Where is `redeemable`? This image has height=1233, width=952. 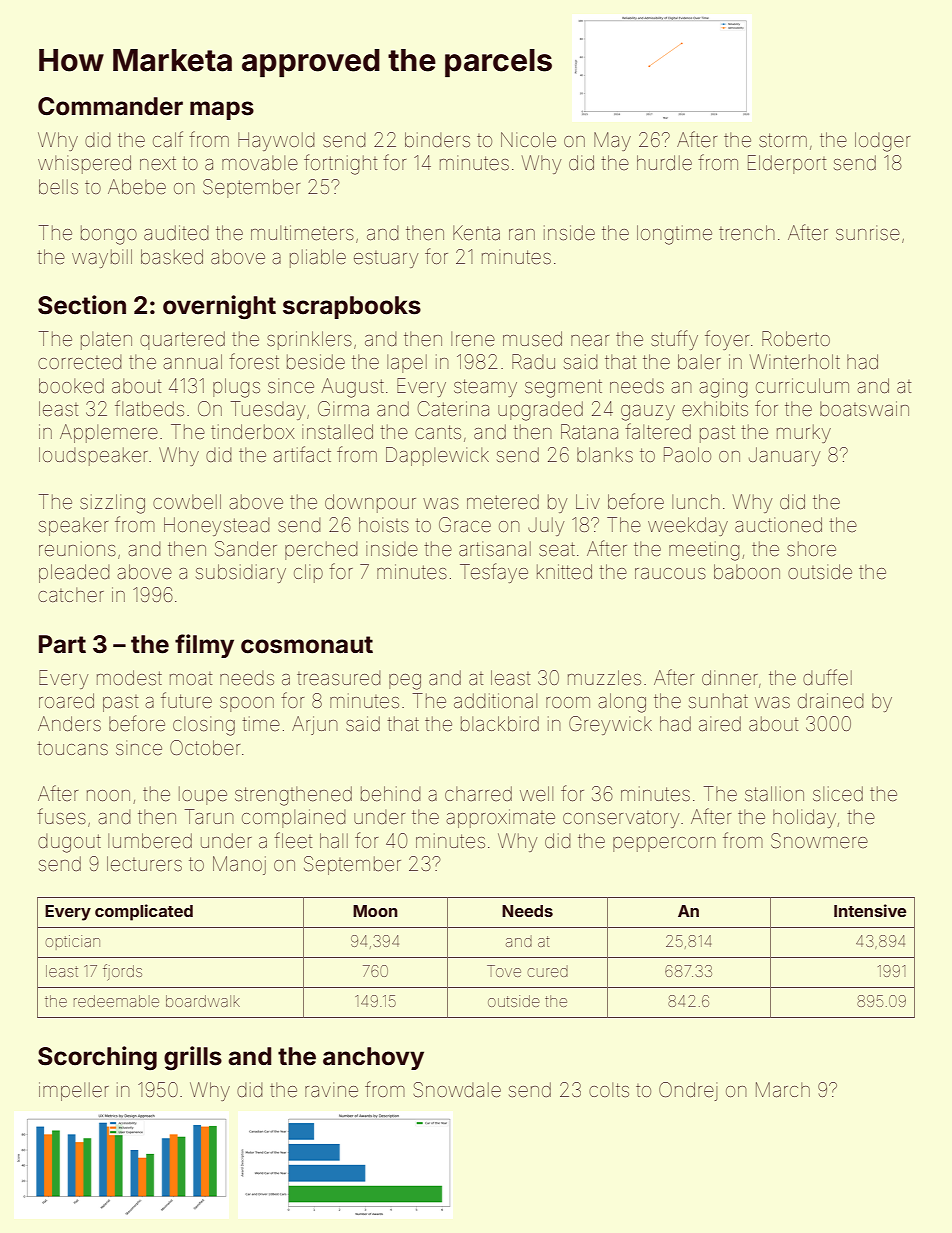 redeemable is located at coordinates (116, 1001).
